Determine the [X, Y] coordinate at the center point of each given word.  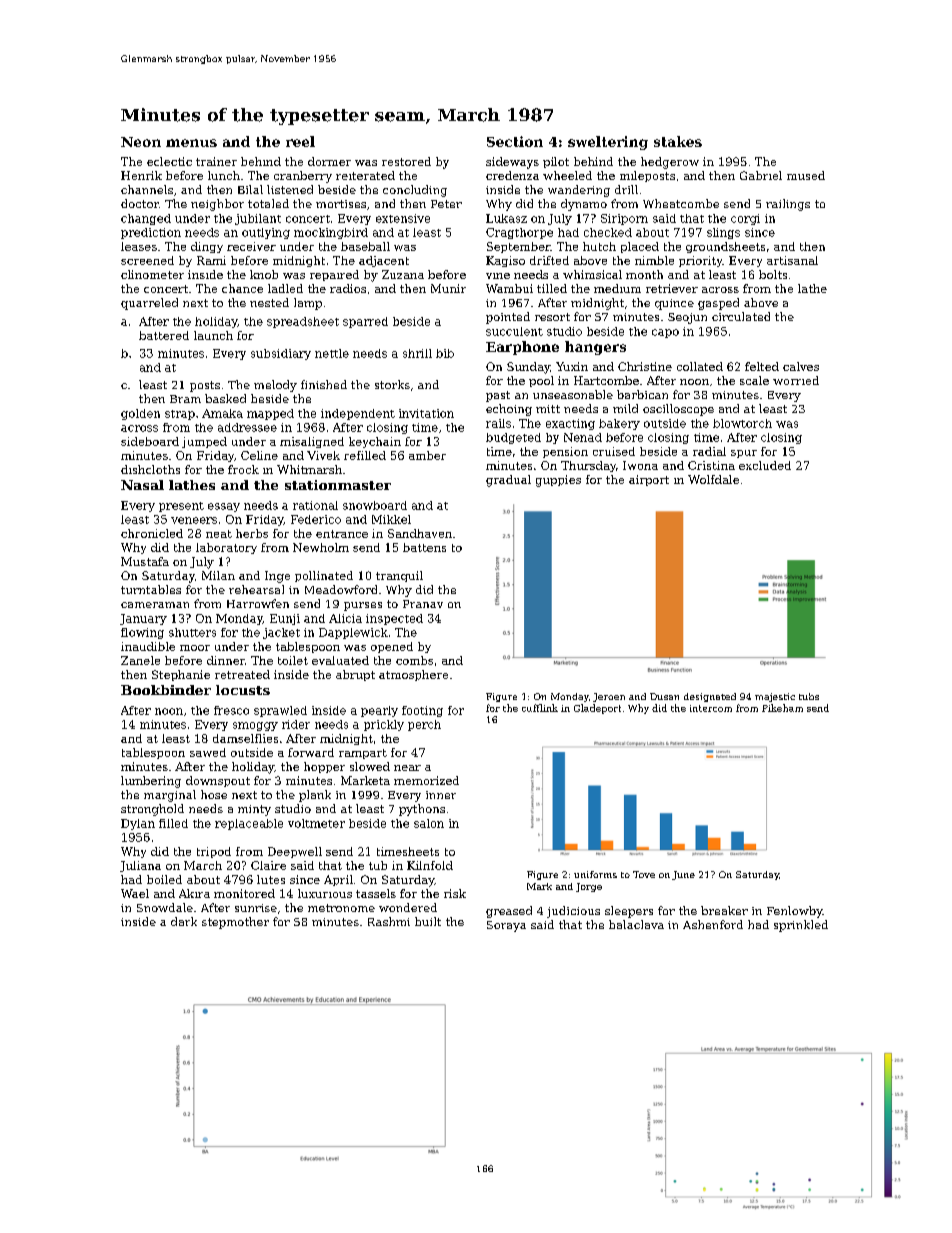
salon [429, 823]
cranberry [303, 177]
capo [665, 333]
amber [427, 455]
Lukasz [506, 218]
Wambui [509, 288]
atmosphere [413, 675]
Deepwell [295, 852]
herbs [252, 533]
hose [214, 794]
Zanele [140, 660]
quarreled [149, 304]
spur [744, 454]
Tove [644, 874]
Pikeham [782, 708]
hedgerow [670, 163]
